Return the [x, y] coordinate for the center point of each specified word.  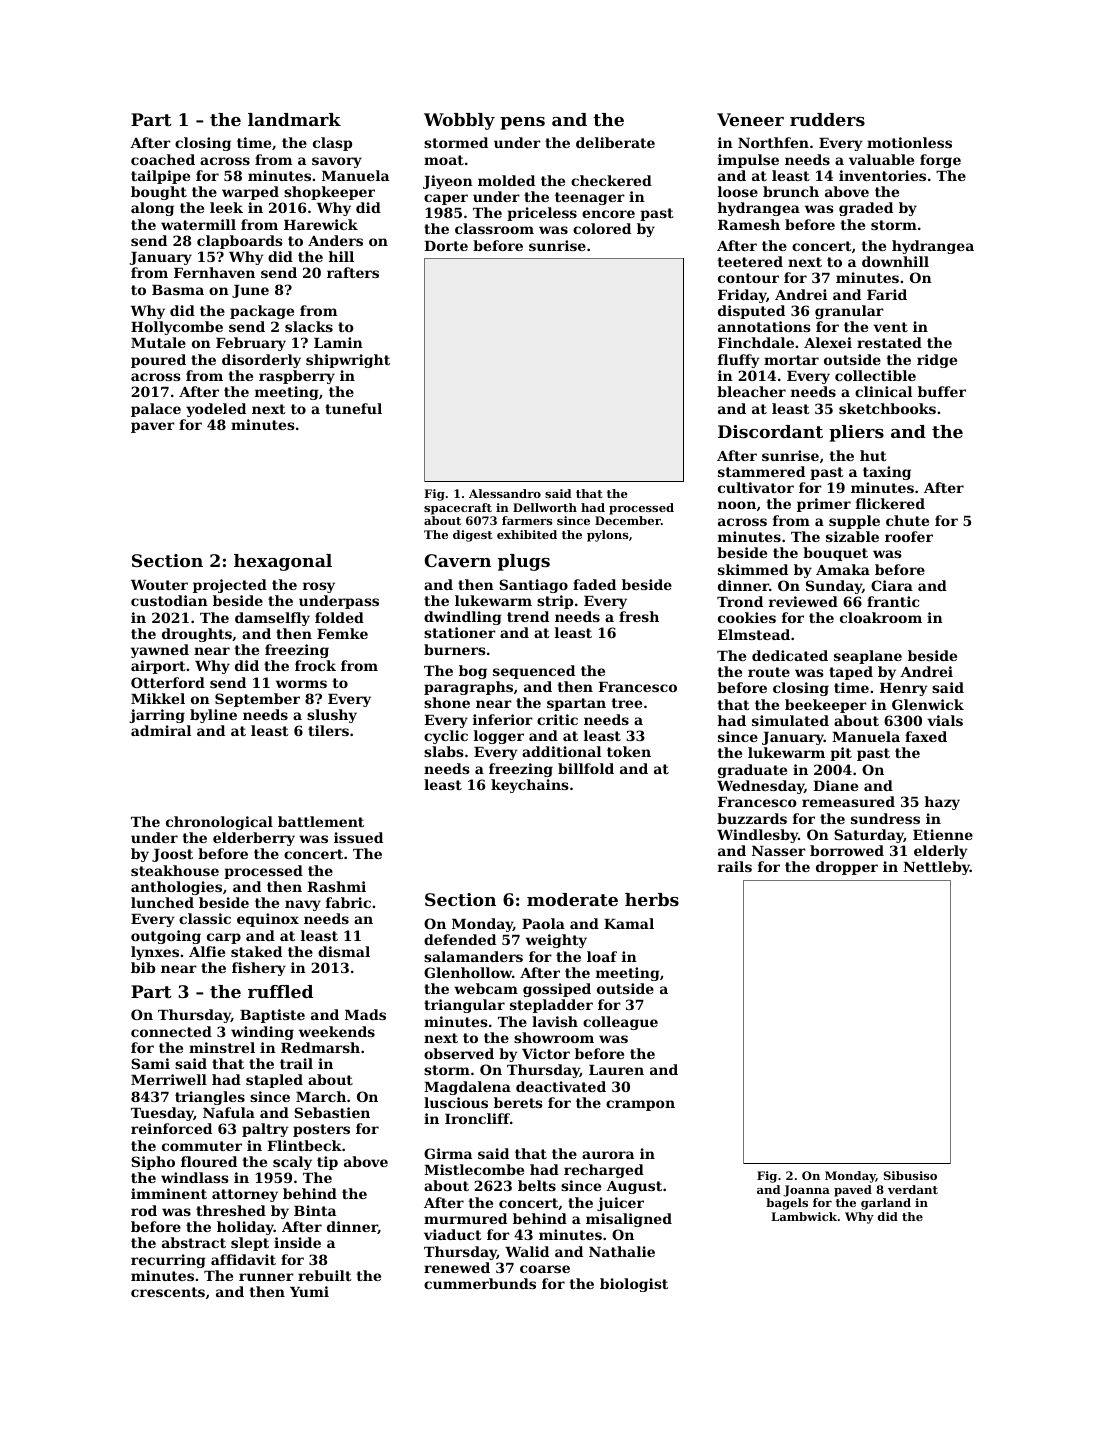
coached [163, 159]
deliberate [615, 142]
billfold [586, 768]
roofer [909, 536]
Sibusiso [910, 1175]
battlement [321, 821]
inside [297, 1242]
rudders [827, 119]
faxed [926, 736]
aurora [608, 1155]
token [629, 751]
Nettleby [936, 868]
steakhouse [175, 870]
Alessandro [505, 493]
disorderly [261, 361]
